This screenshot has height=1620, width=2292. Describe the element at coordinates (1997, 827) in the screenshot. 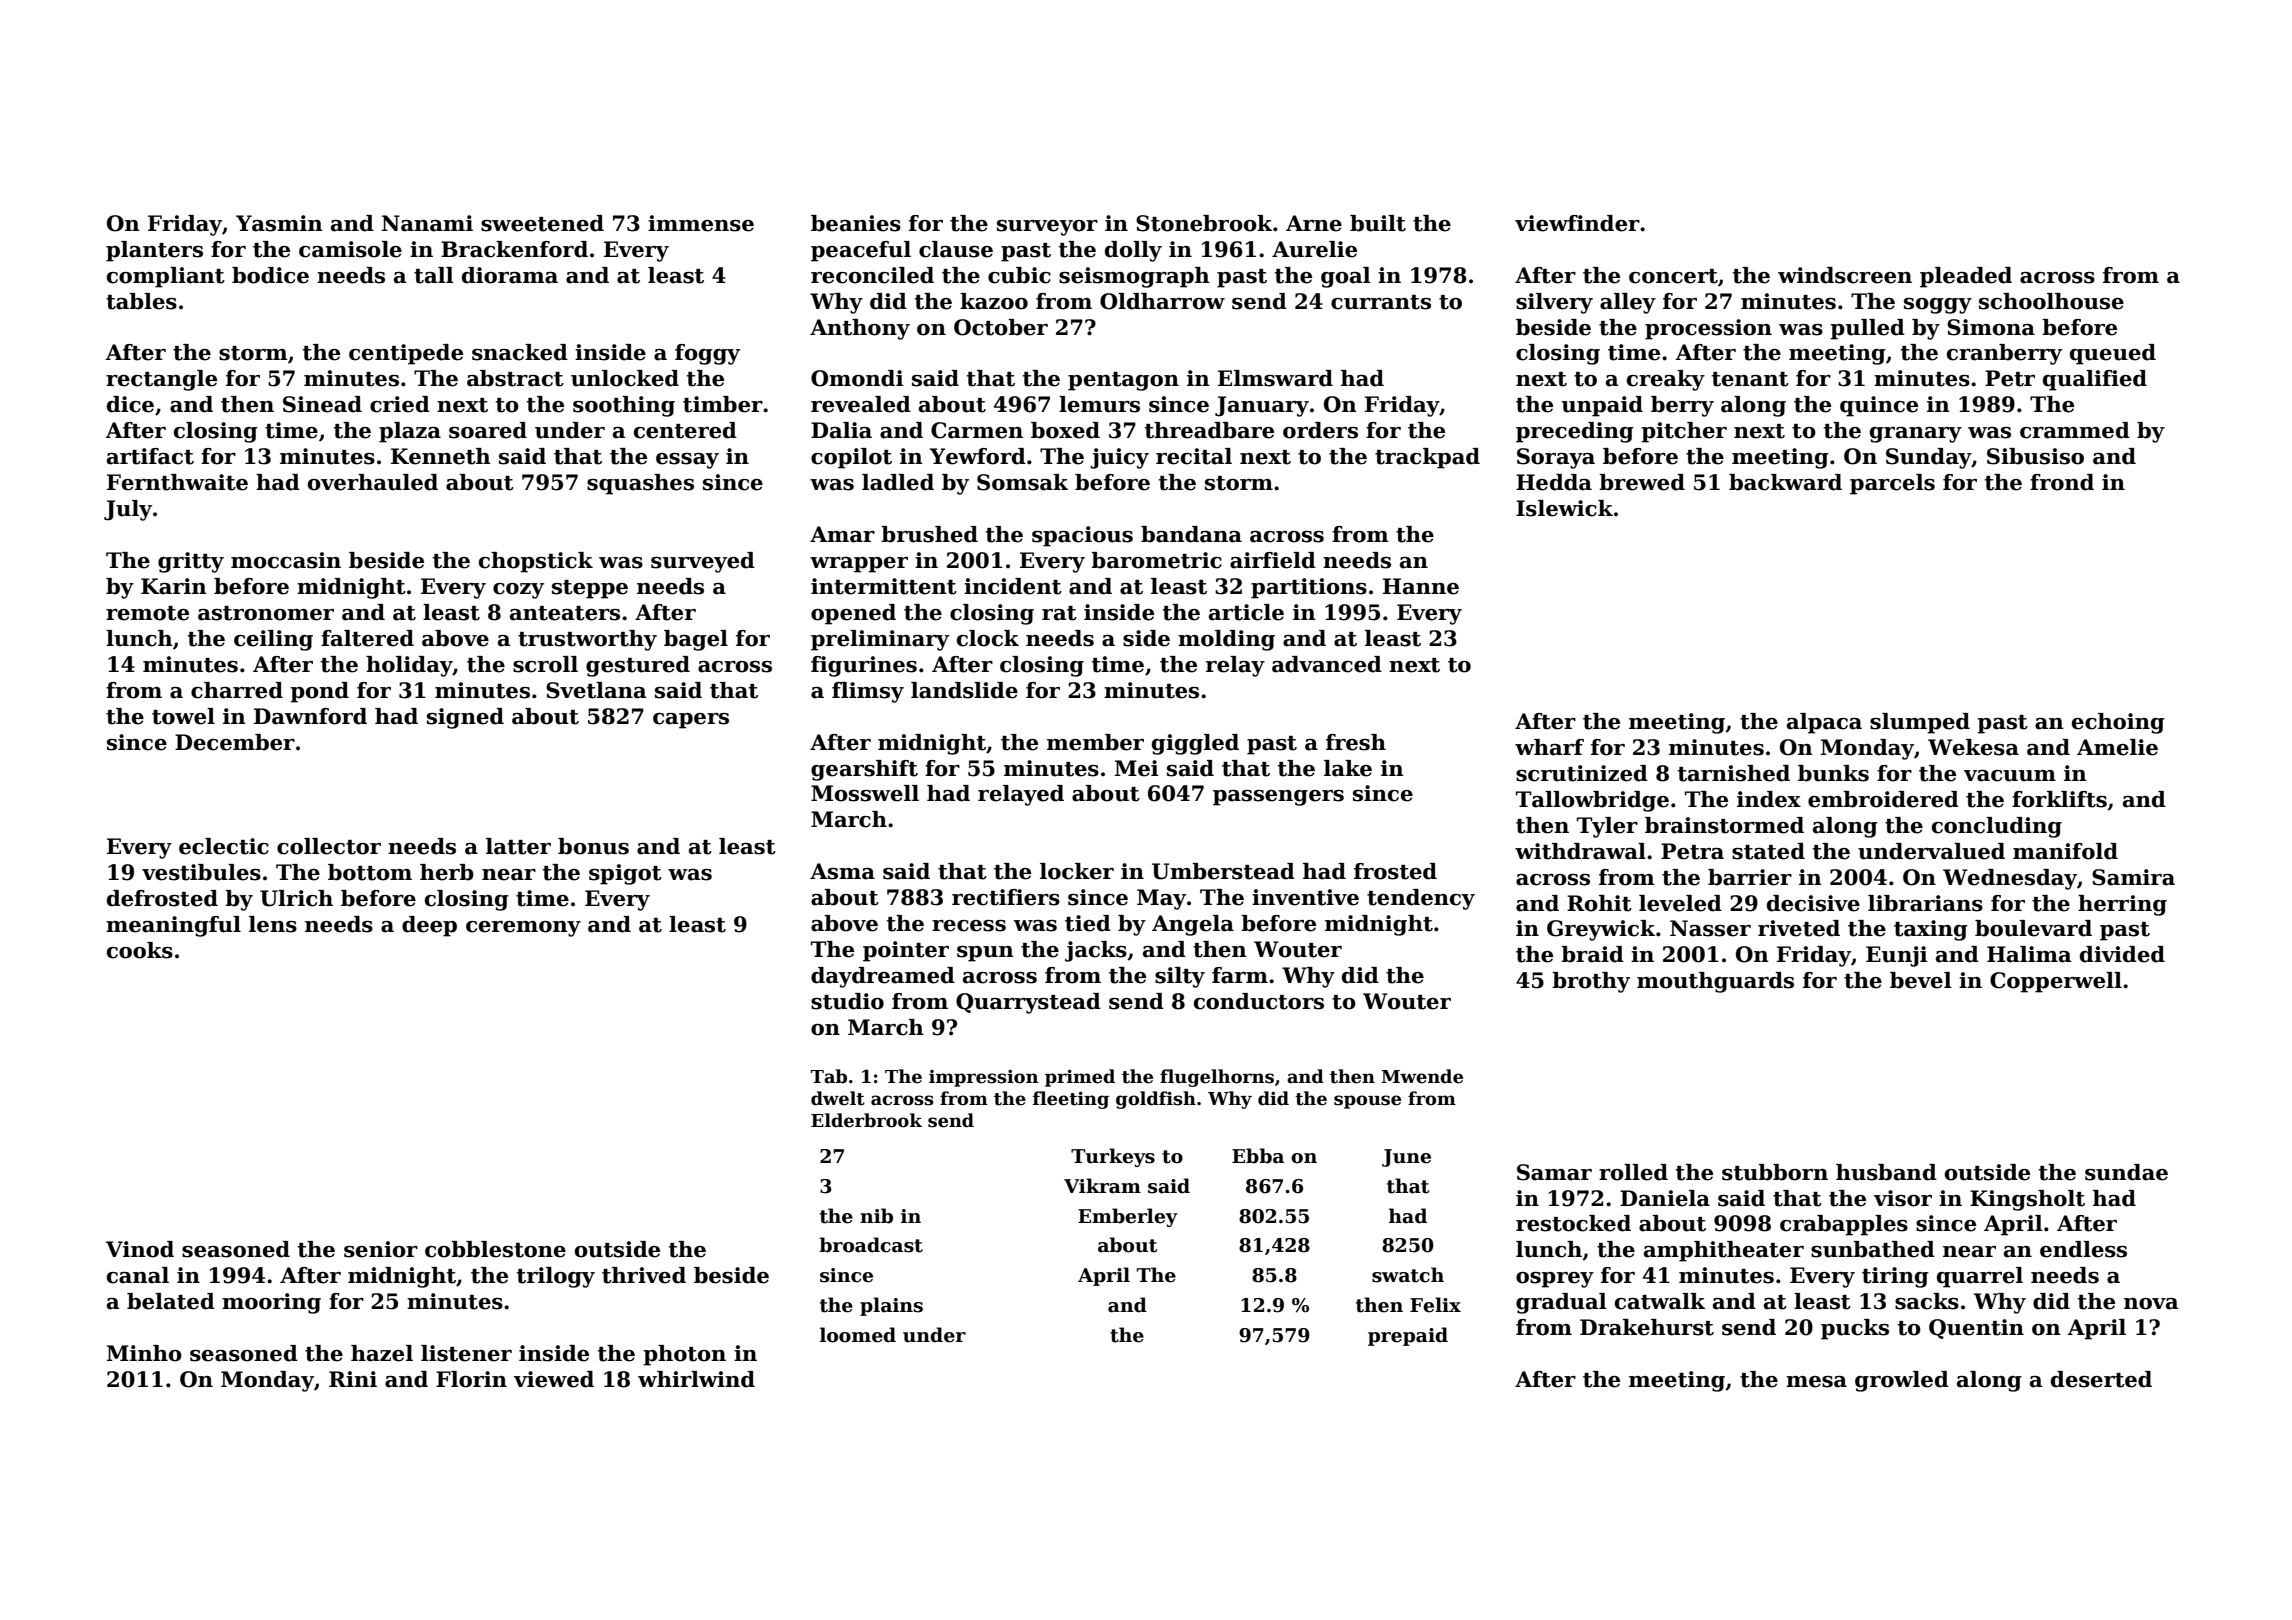

I see `concluding` at that location.
